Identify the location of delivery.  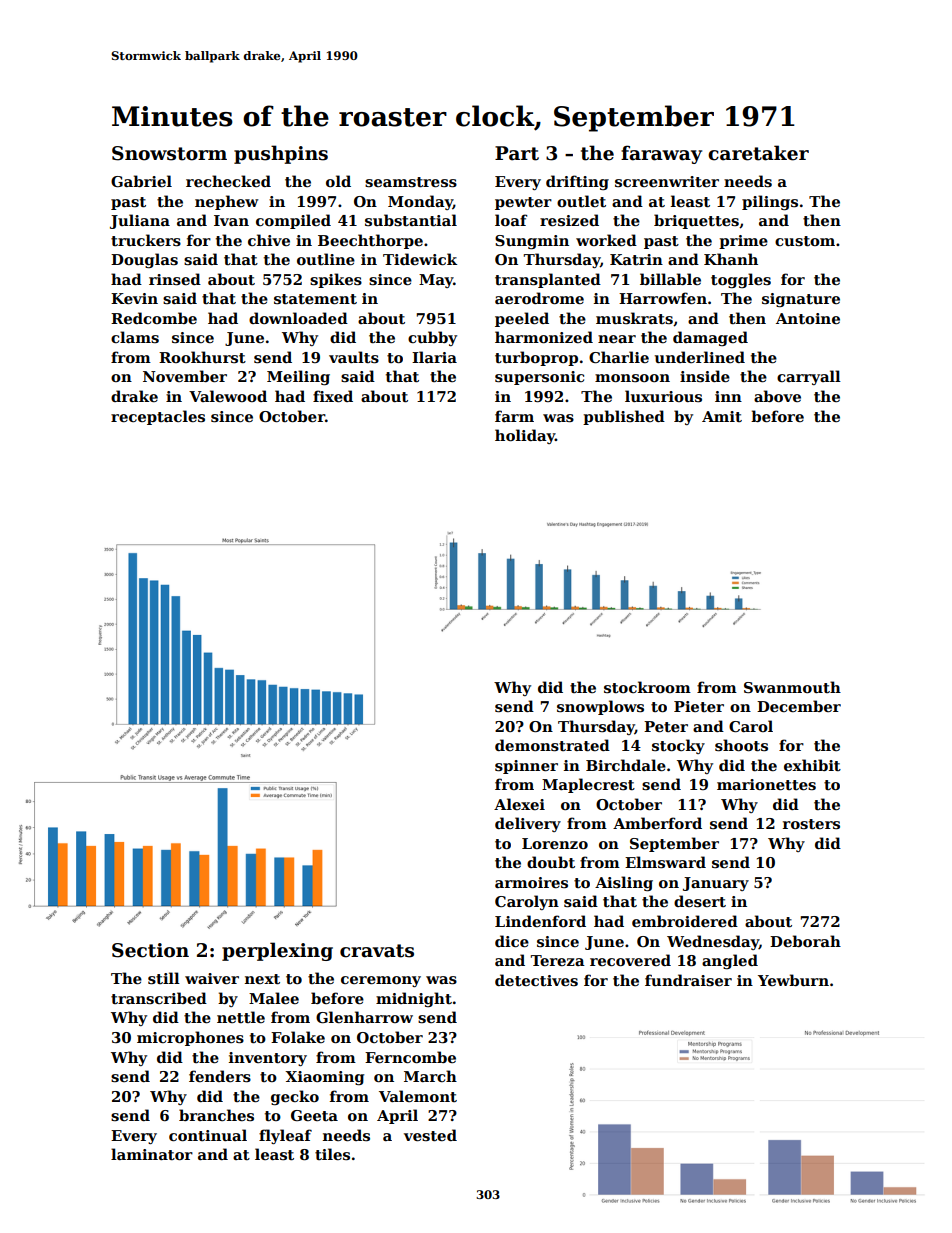
(528, 824).
